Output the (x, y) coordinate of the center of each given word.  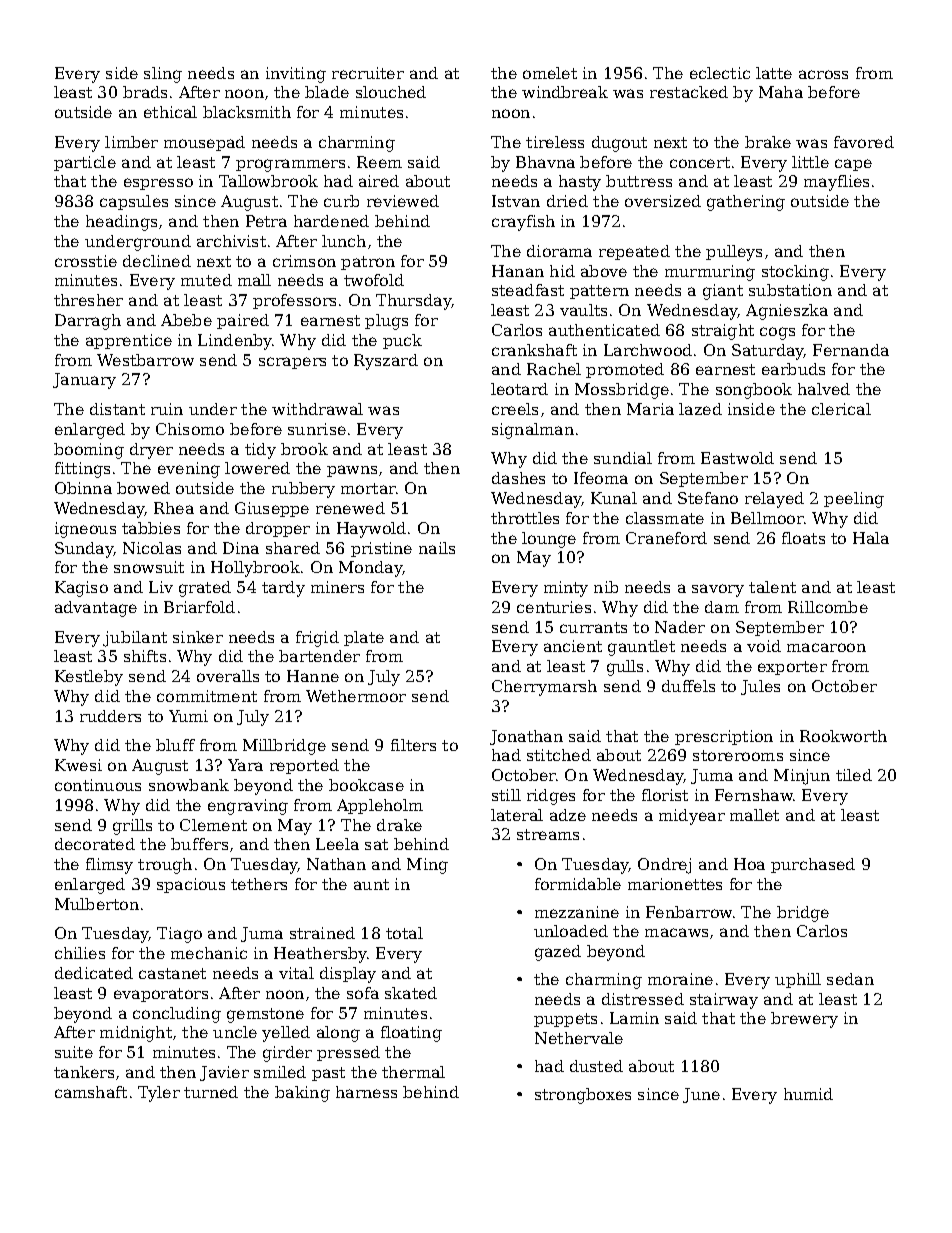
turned (211, 1092)
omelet (550, 73)
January (84, 381)
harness (366, 1092)
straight (723, 332)
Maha (781, 92)
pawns (352, 471)
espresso (158, 184)
